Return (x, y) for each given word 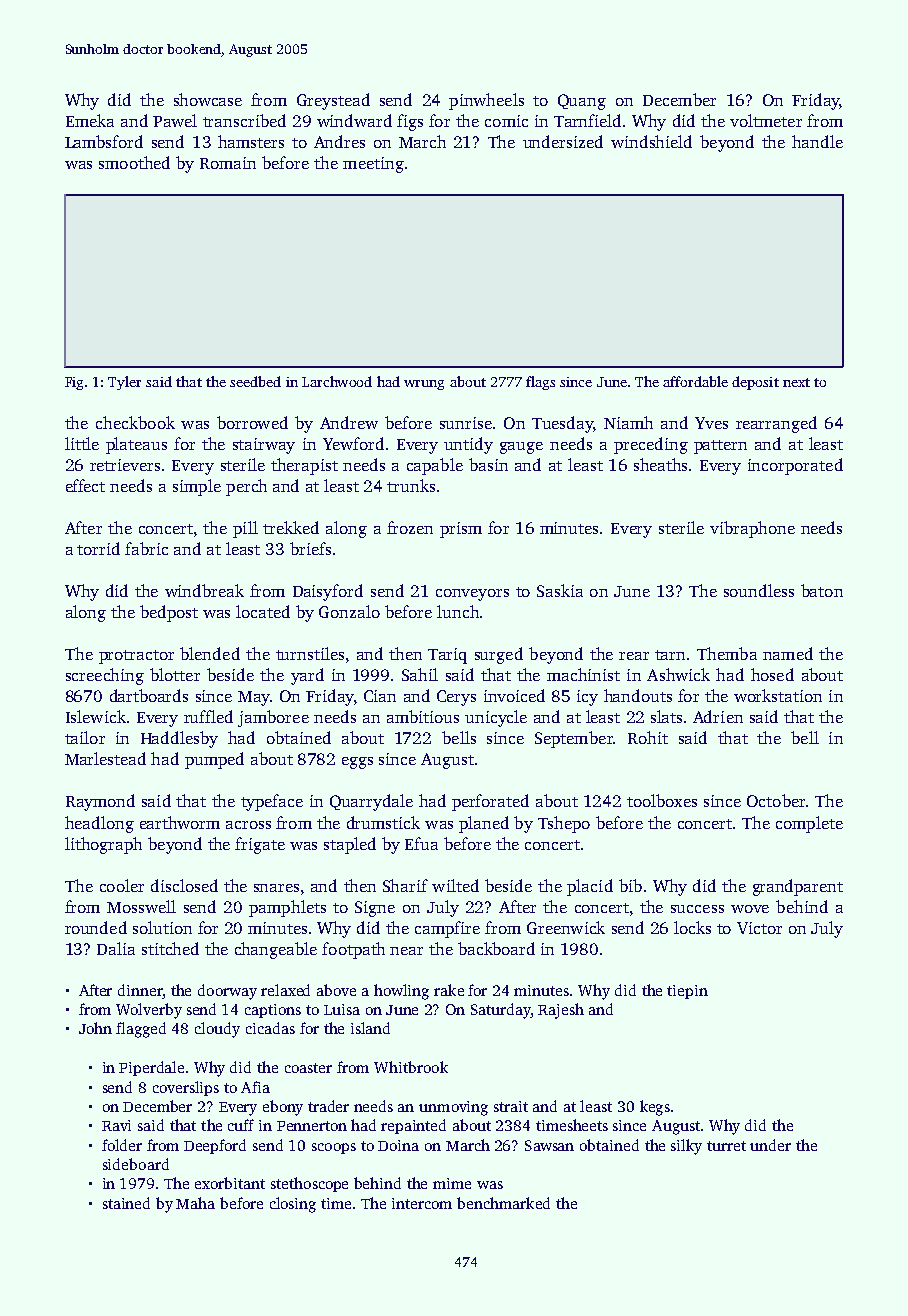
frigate (260, 845)
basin (488, 464)
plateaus (136, 445)
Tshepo (564, 824)
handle (817, 141)
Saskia (560, 590)
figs (410, 122)
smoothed (134, 162)
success (697, 909)
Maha (195, 1203)
